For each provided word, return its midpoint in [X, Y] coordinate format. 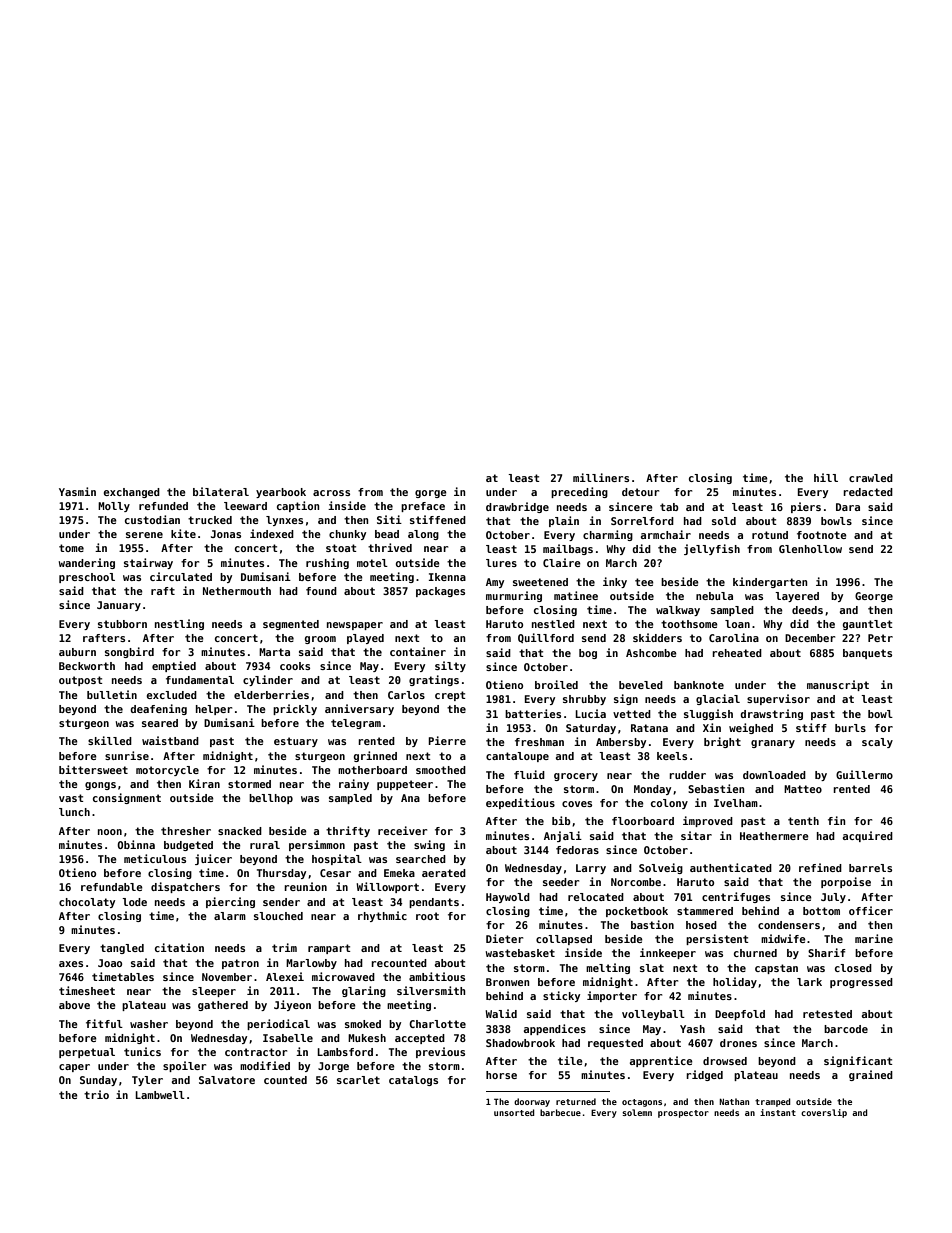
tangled [122, 949]
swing [429, 845]
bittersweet [93, 769]
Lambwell [160, 1095]
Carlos [406, 695]
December [810, 638]
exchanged [131, 493]
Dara [848, 507]
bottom [821, 911]
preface [423, 507]
